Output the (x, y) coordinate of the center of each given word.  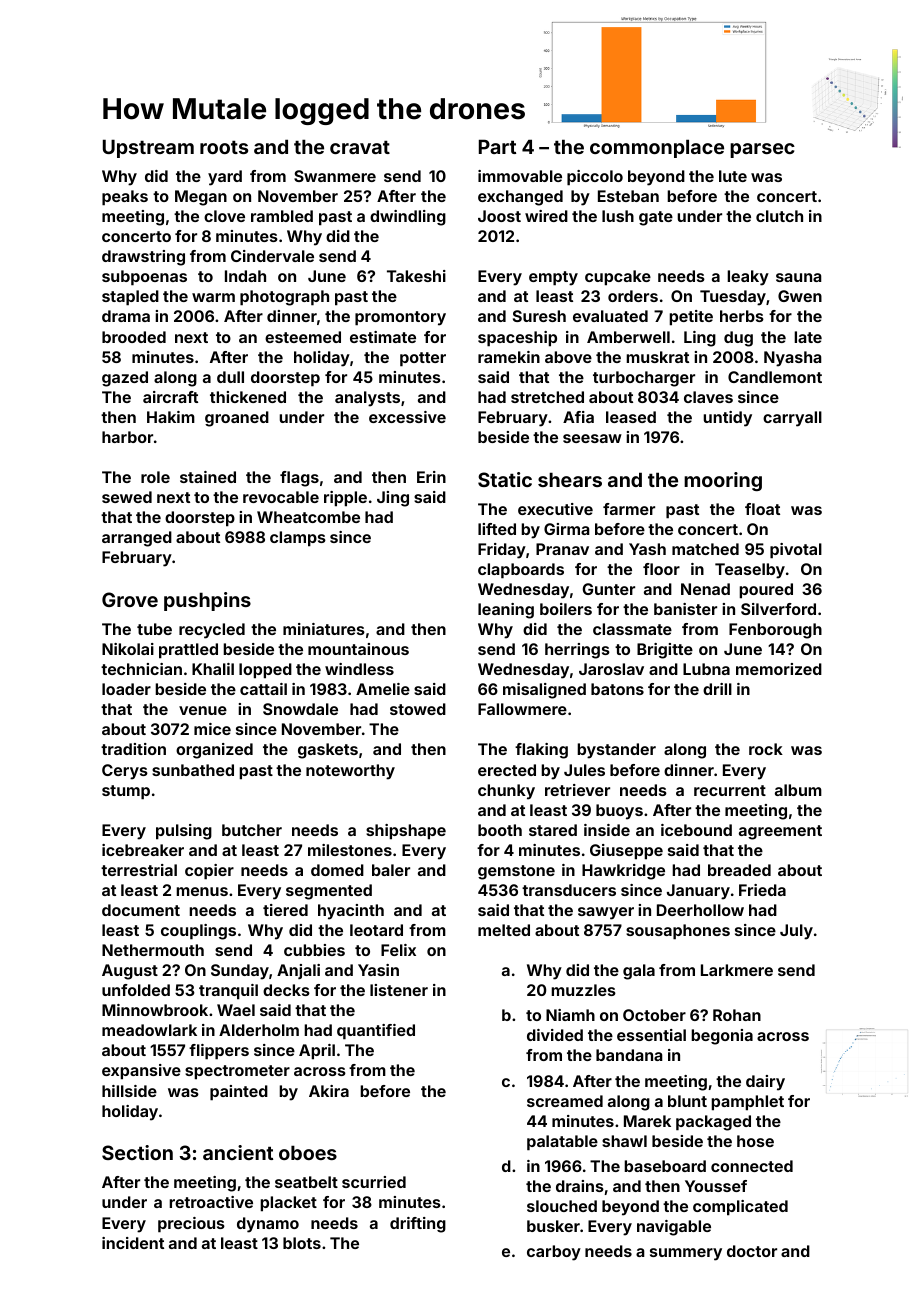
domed (337, 870)
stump (126, 792)
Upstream (148, 148)
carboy (554, 1253)
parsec (762, 150)
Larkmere (737, 970)
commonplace (657, 148)
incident (133, 1243)
